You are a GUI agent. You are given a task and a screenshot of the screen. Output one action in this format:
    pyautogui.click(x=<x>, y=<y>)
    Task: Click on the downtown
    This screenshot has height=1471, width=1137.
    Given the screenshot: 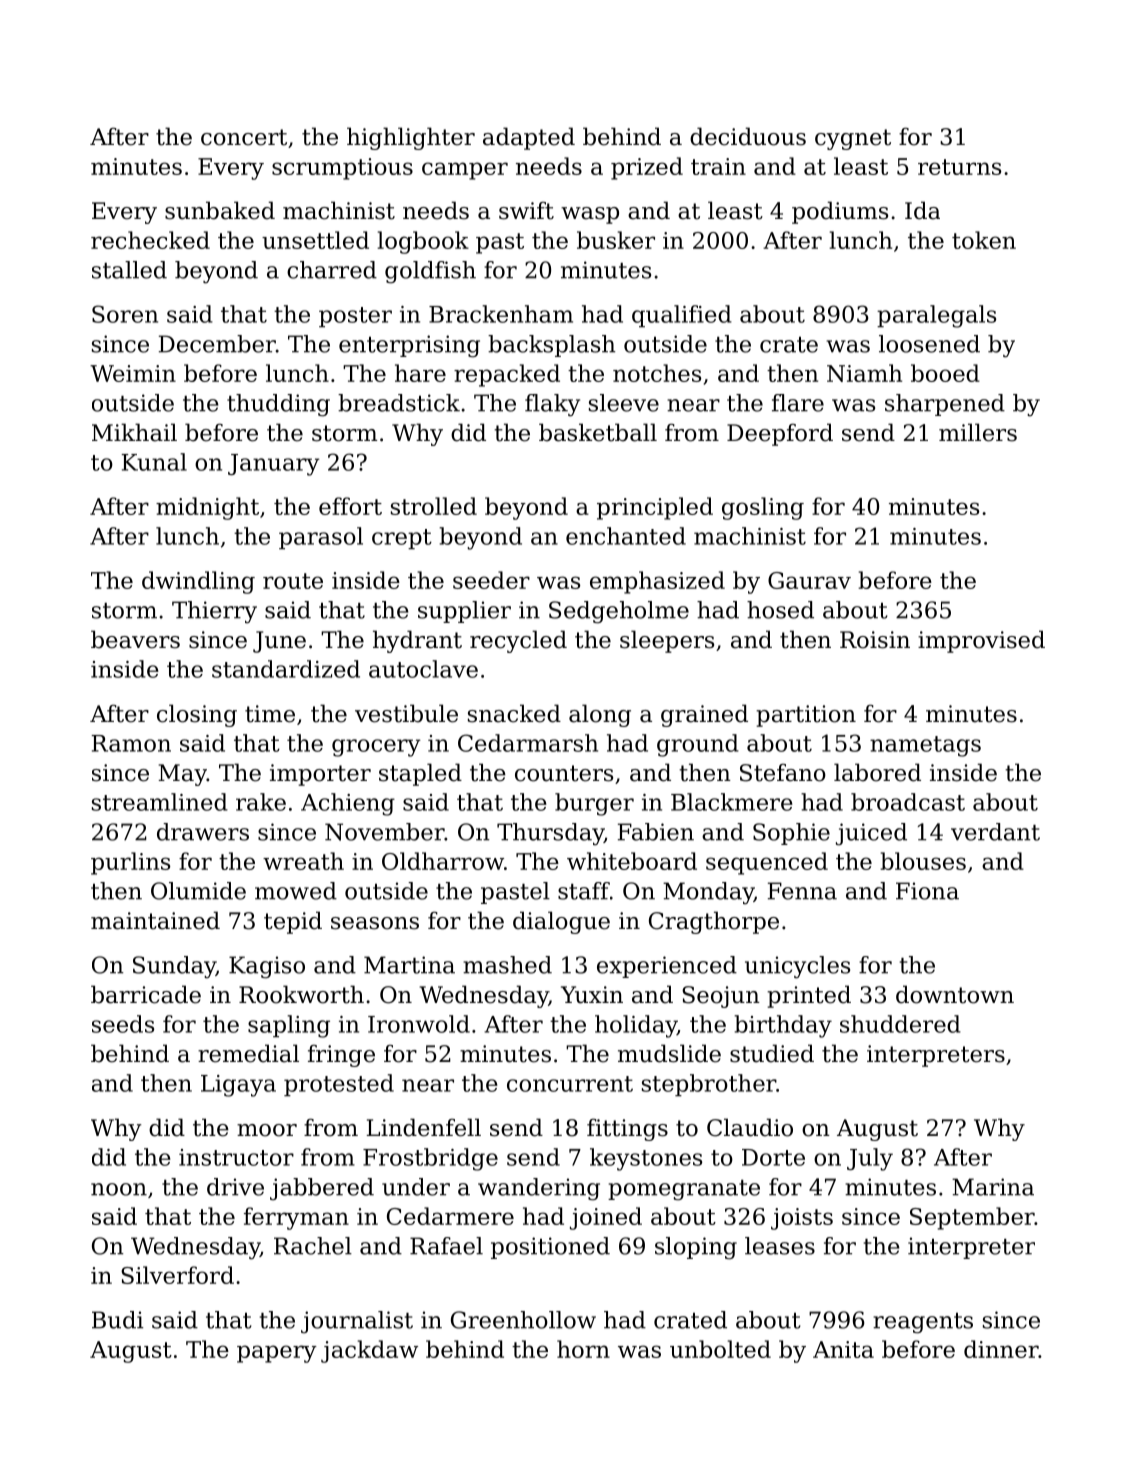 What is the action you would take?
    pyautogui.click(x=955, y=994)
